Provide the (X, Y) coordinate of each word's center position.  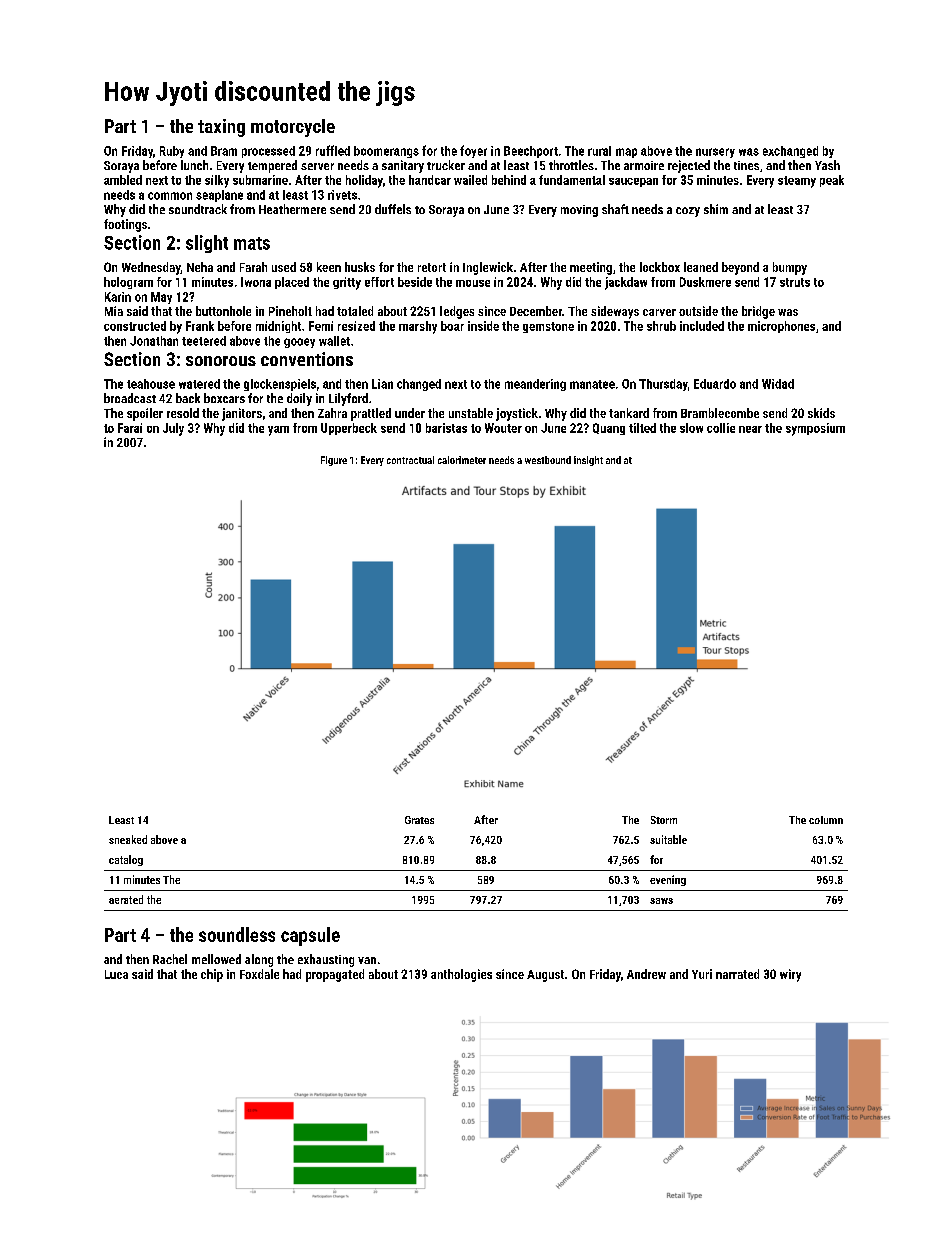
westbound (548, 460)
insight (588, 461)
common (170, 196)
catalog (126, 860)
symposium (815, 429)
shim (716, 209)
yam (278, 431)
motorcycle (293, 128)
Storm (664, 820)
